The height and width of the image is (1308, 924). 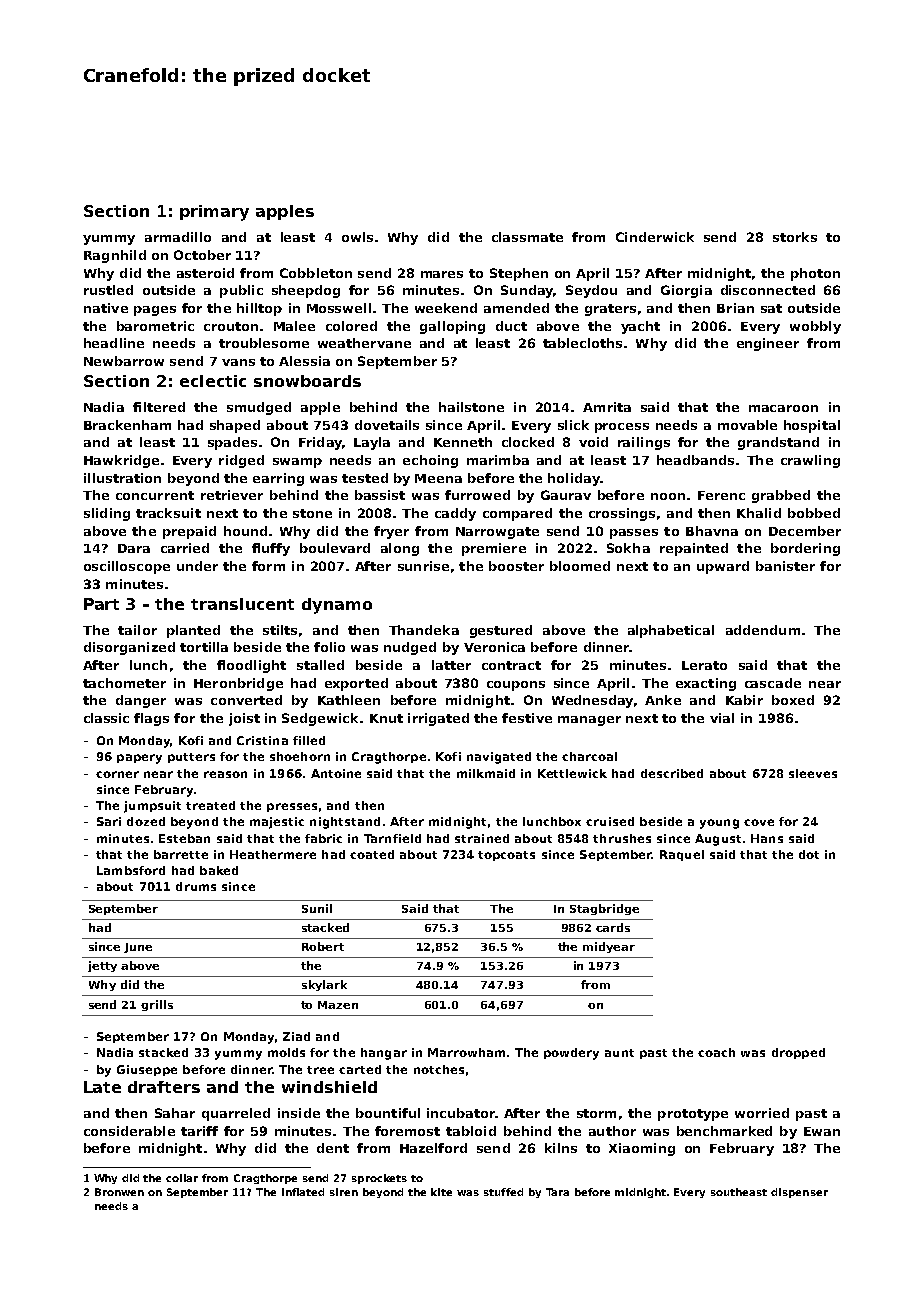 I want to click on sleeves, so click(x=813, y=773).
